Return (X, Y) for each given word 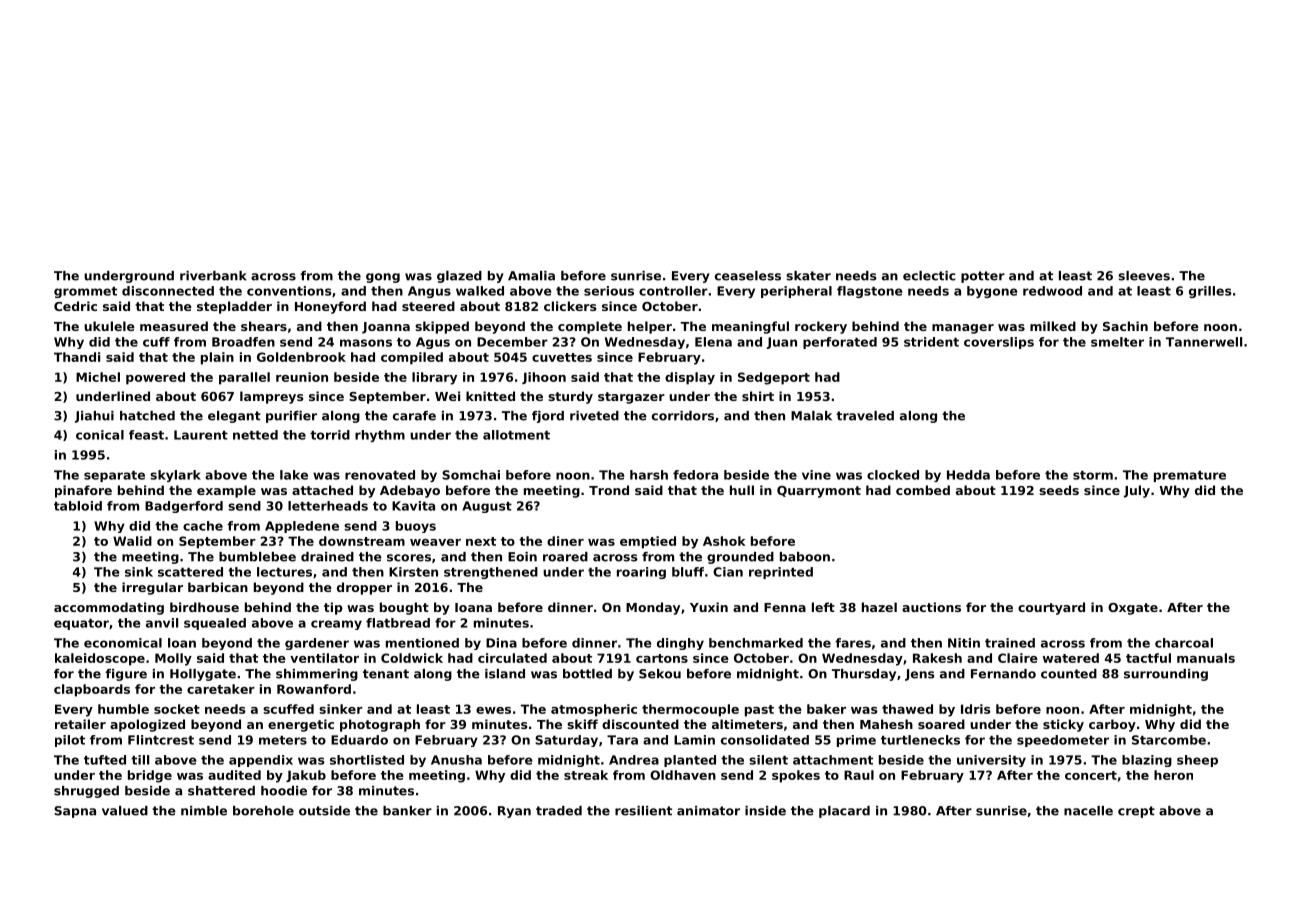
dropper (364, 588)
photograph (380, 725)
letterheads (328, 506)
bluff (688, 572)
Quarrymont (819, 492)
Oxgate (1133, 609)
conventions (289, 291)
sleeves (1144, 276)
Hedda (968, 475)
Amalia (531, 276)
